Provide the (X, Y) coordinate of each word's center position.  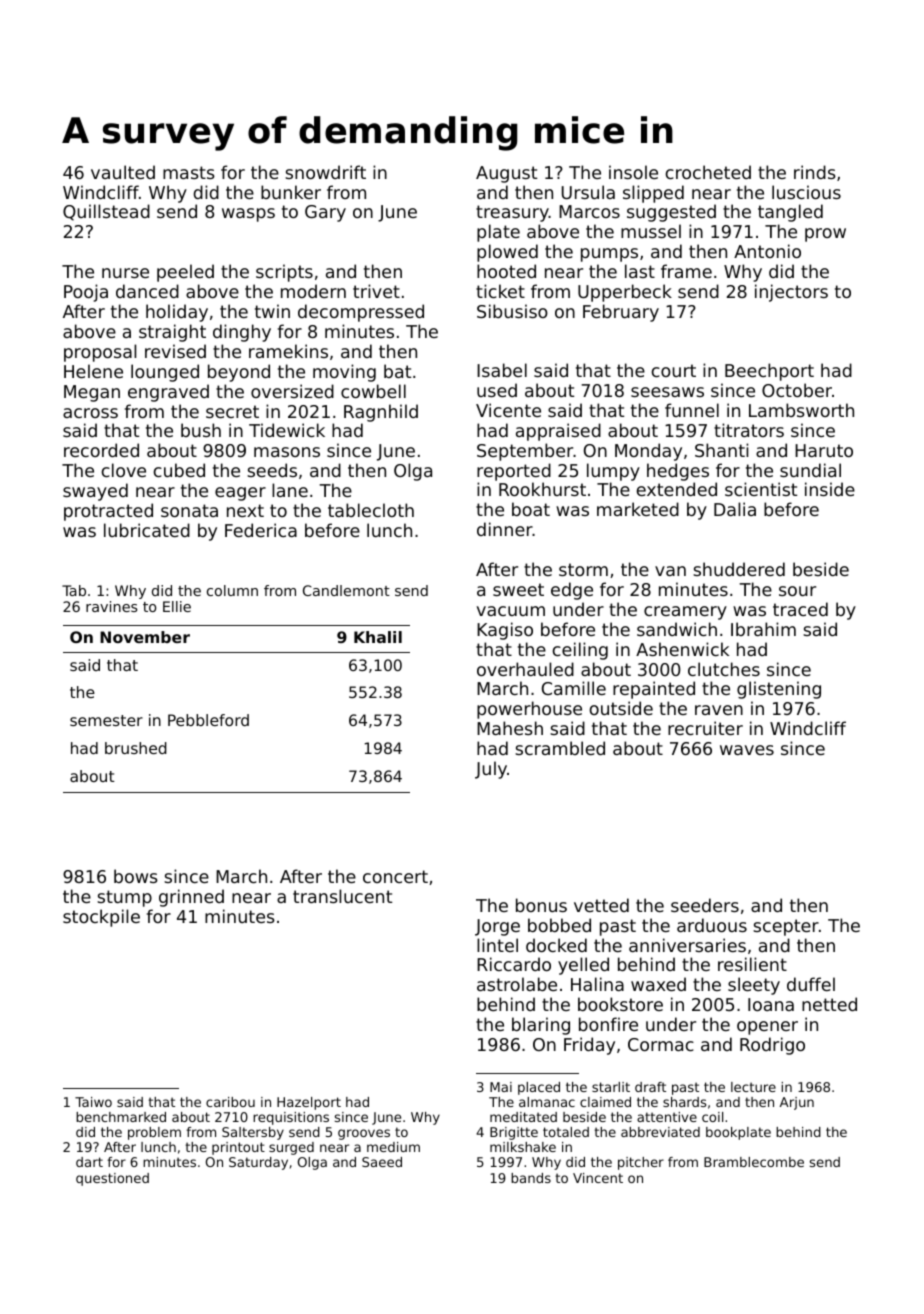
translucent (342, 896)
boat (531, 509)
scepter (786, 927)
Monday (648, 452)
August (506, 174)
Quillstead (106, 212)
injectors (791, 293)
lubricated (147, 530)
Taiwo (93, 1102)
